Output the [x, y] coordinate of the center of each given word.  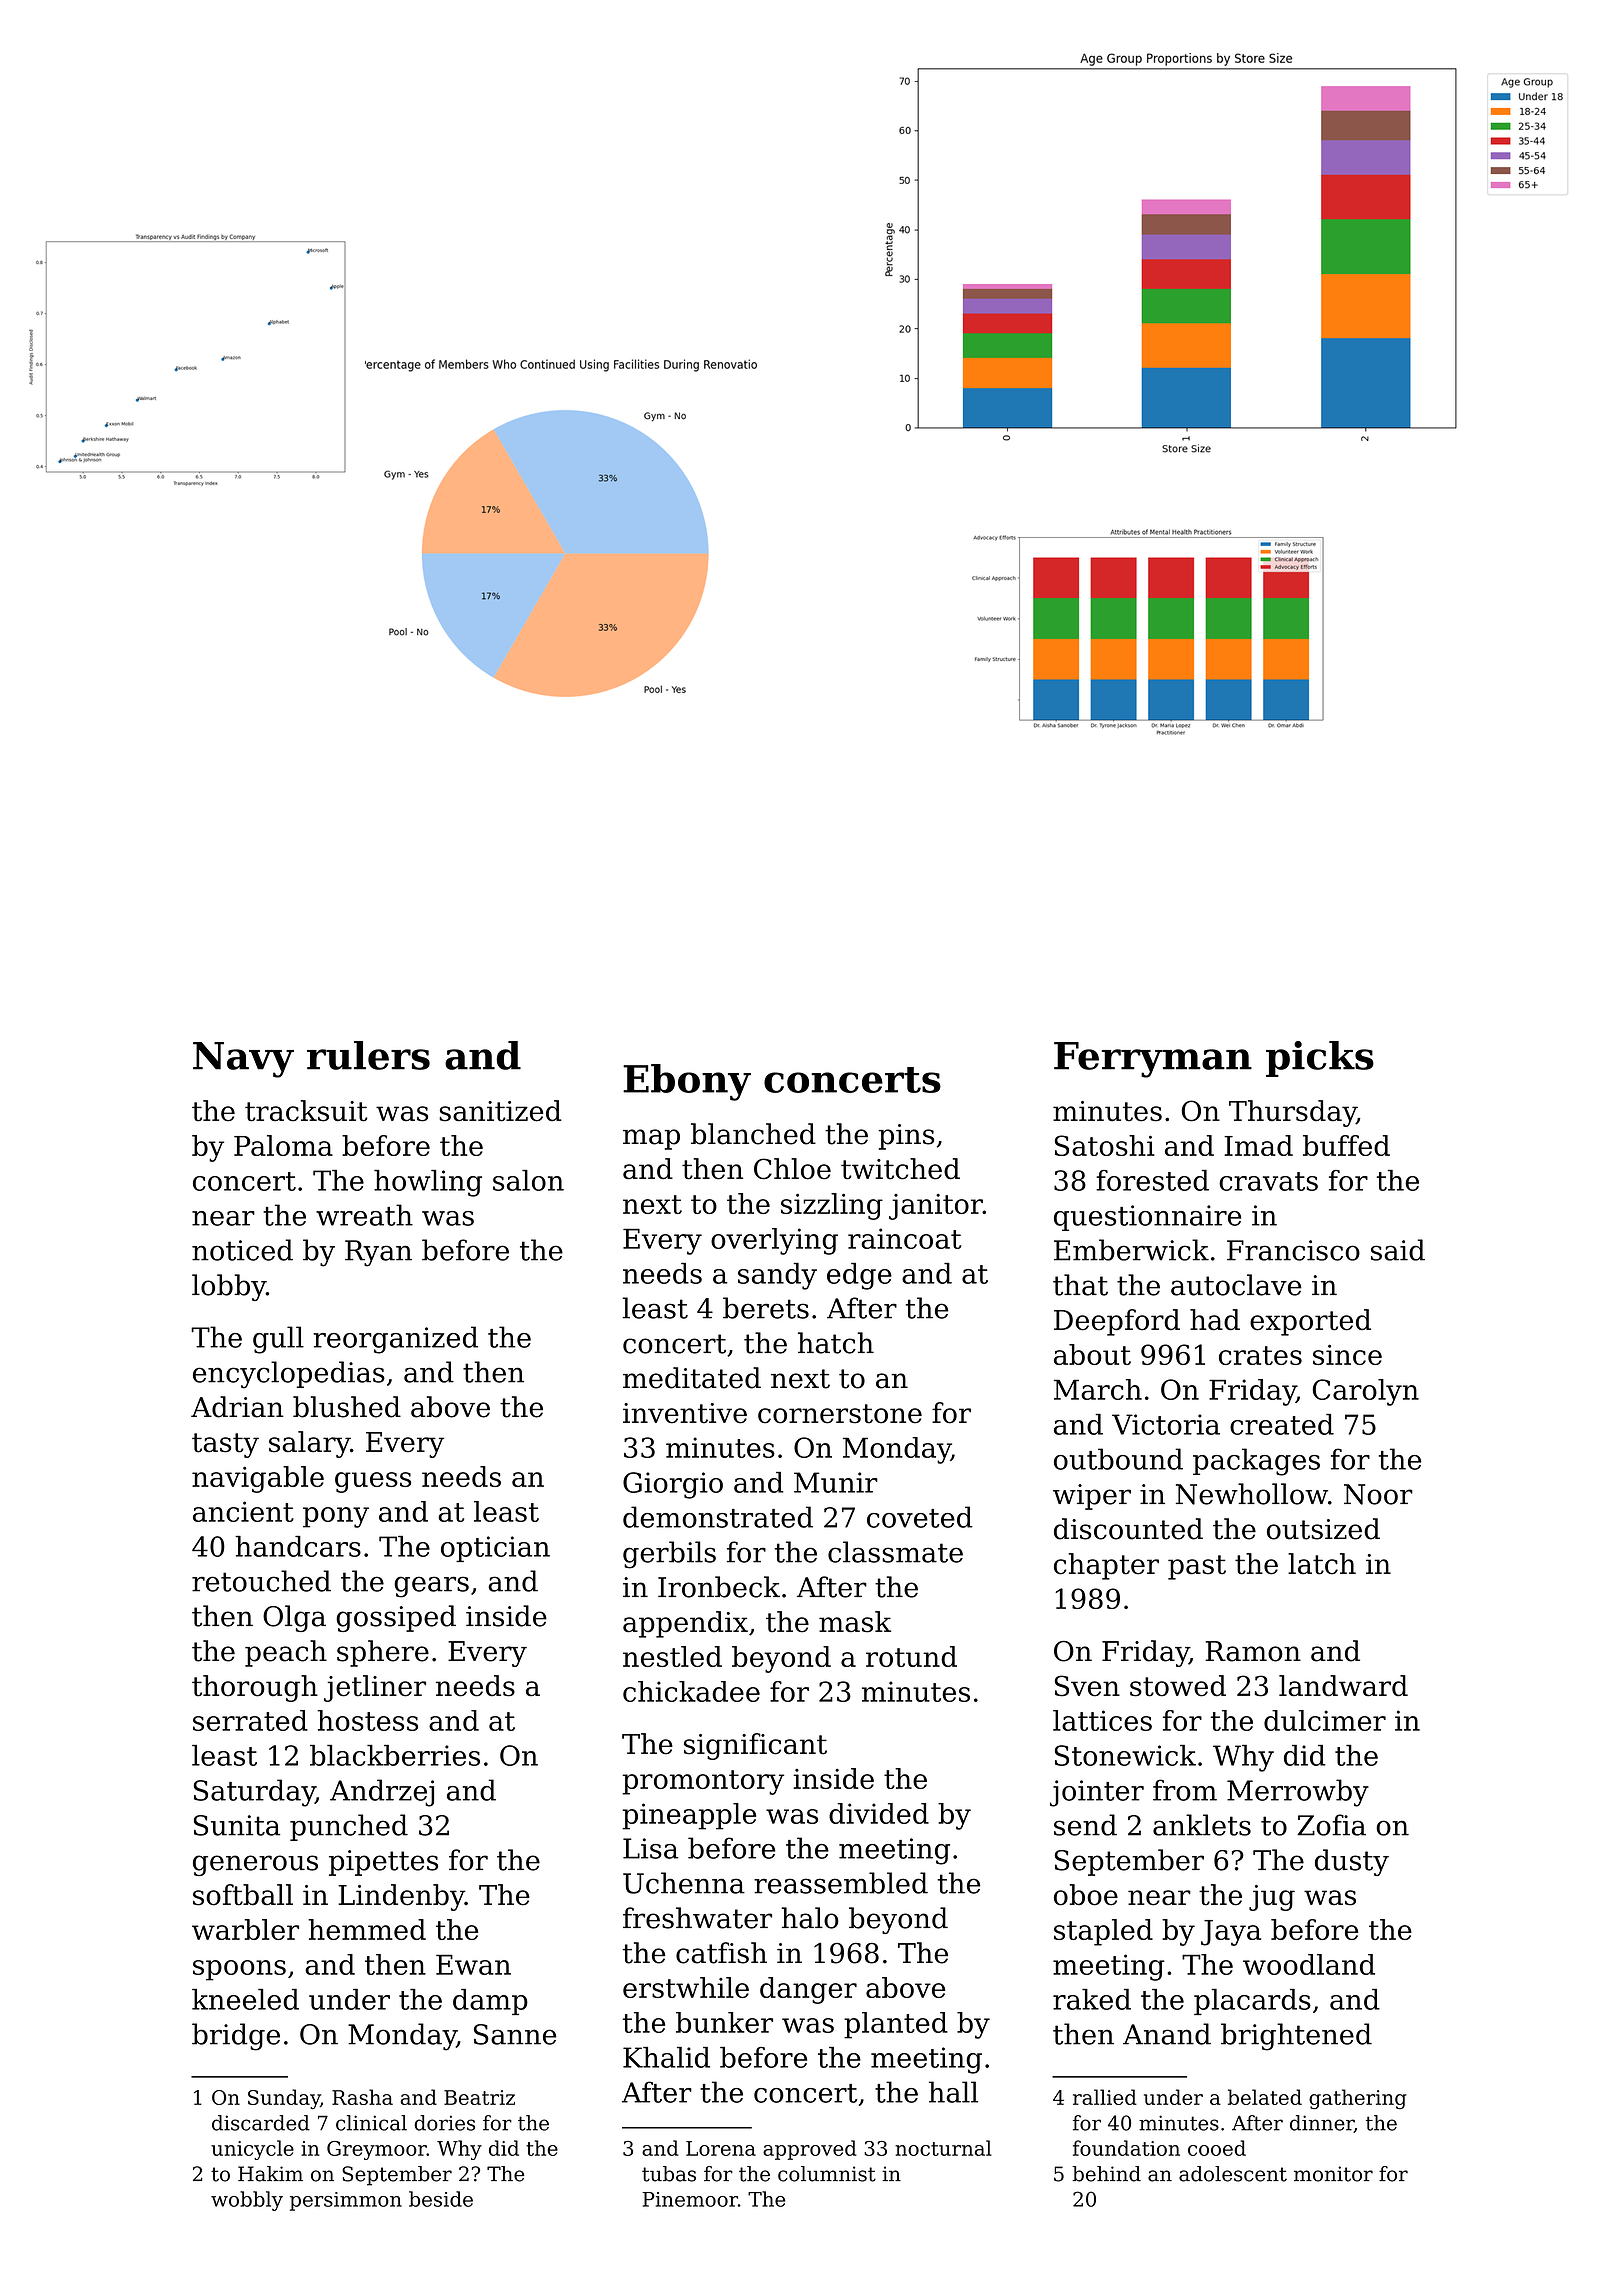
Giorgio [673, 1485]
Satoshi [1105, 1145]
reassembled [841, 1883]
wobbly [247, 2201]
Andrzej [382, 1793]
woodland [1309, 1964]
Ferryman [1153, 1060]
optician [495, 1549]
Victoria [1166, 1424]
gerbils [669, 1555]
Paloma [283, 1145]
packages [1256, 1462]
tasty [225, 1445]
